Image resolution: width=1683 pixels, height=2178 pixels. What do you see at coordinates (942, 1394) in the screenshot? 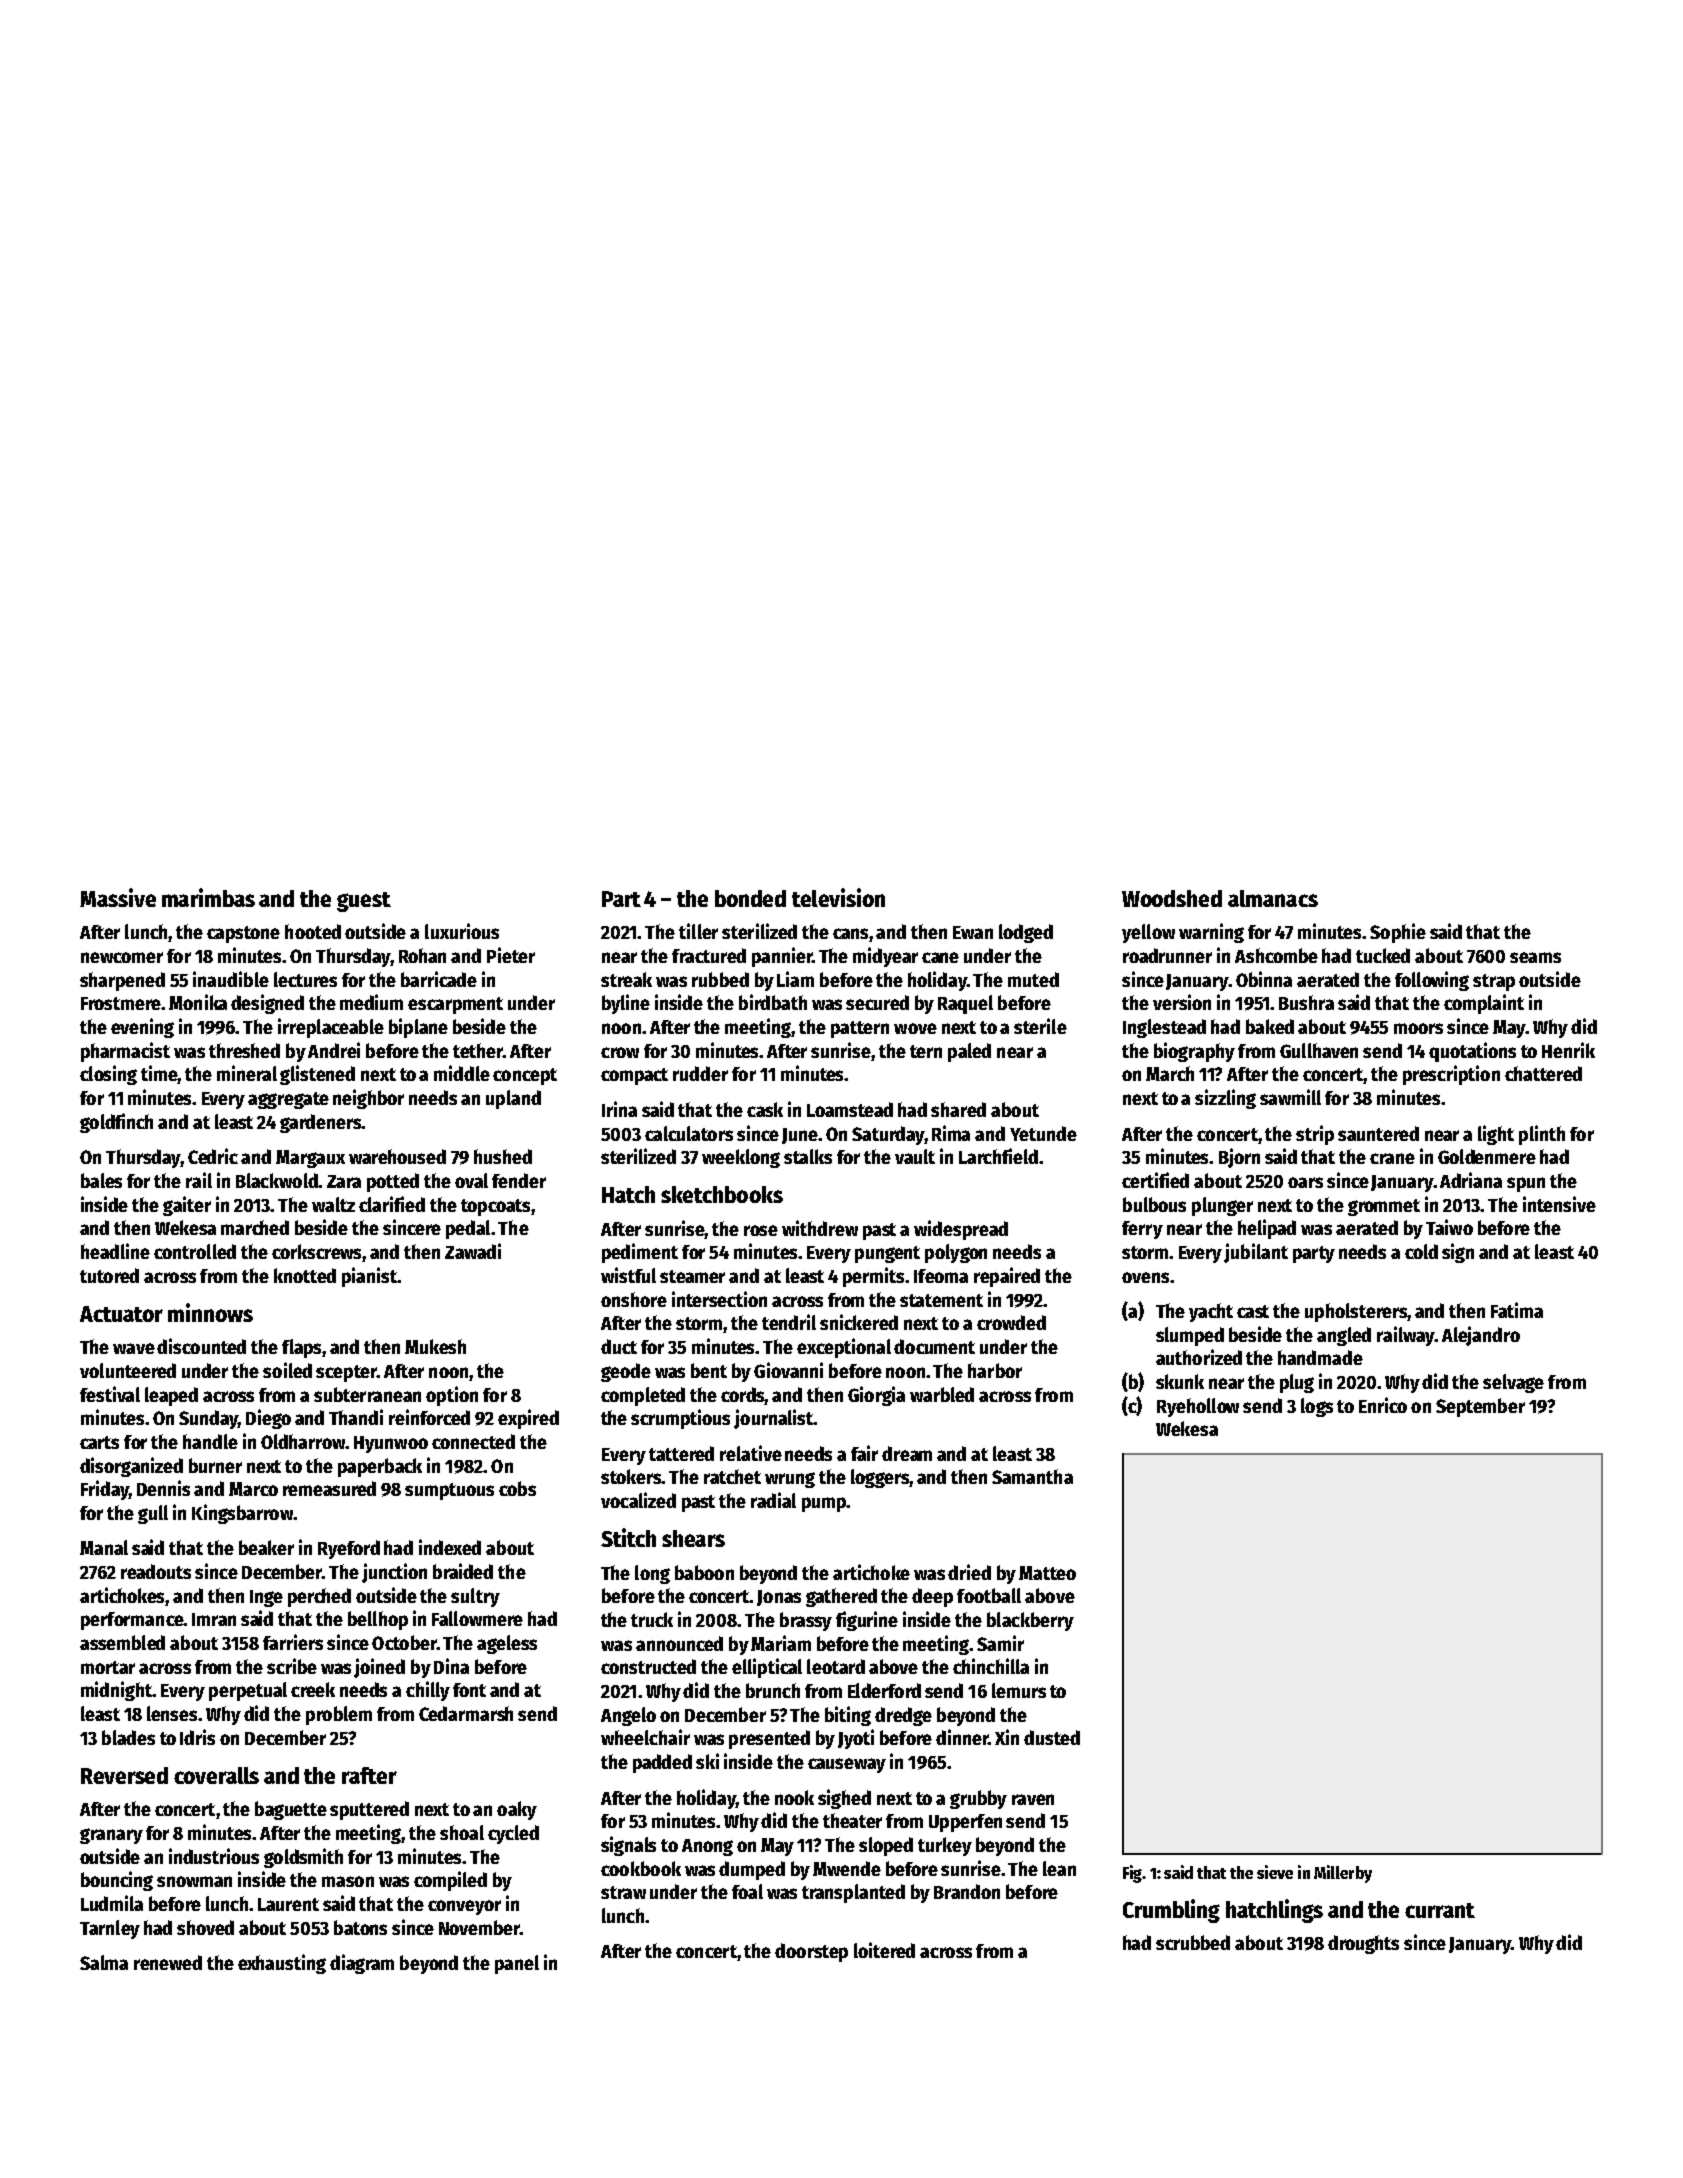
I see `warbled` at bounding box center [942, 1394].
